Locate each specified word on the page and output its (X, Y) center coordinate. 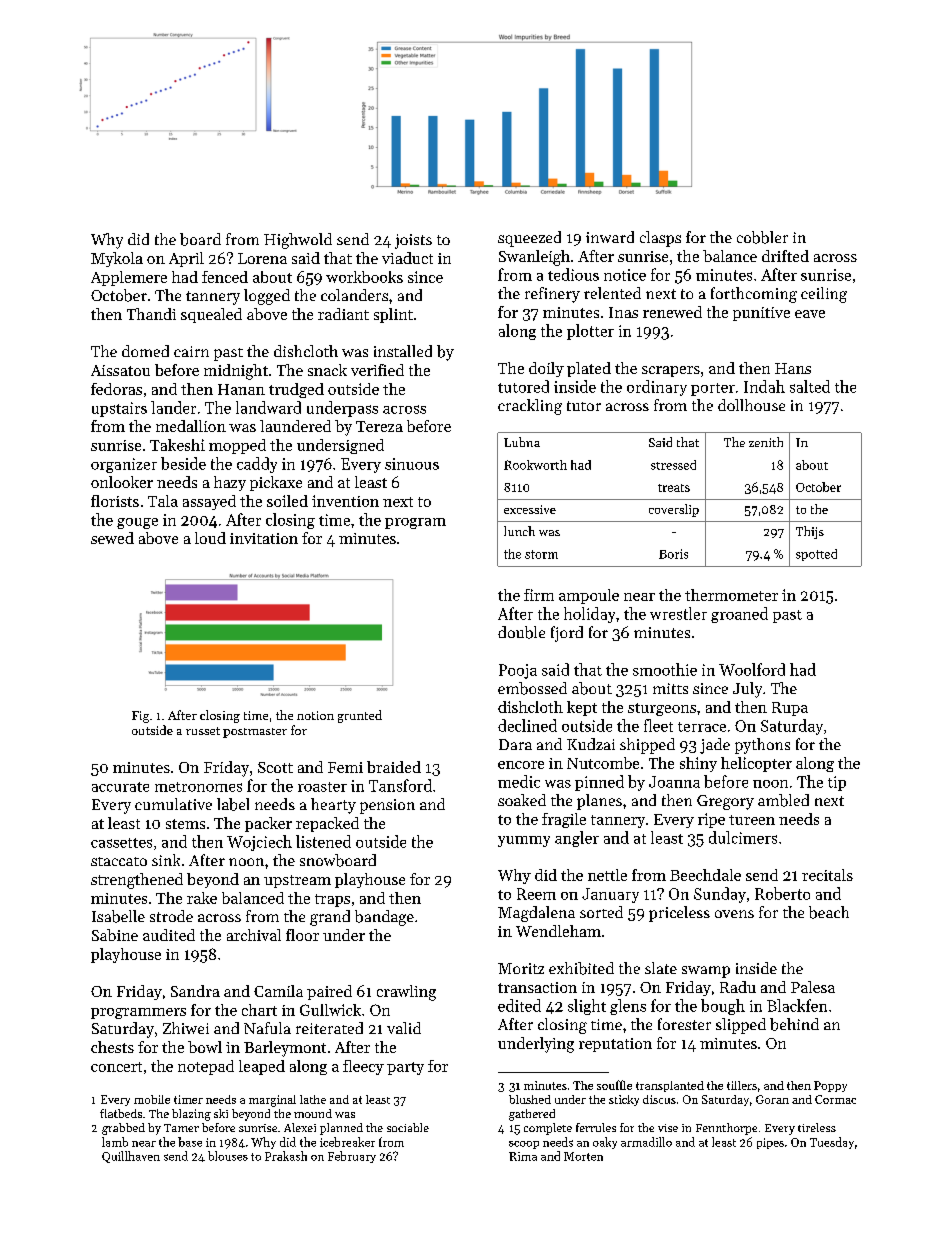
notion (315, 715)
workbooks (364, 277)
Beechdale (705, 875)
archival (254, 935)
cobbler (762, 237)
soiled (287, 501)
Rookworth (535, 465)
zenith (766, 442)
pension (387, 806)
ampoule (589, 596)
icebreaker (347, 1142)
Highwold (298, 241)
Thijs (810, 532)
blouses (228, 1156)
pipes (770, 1143)
